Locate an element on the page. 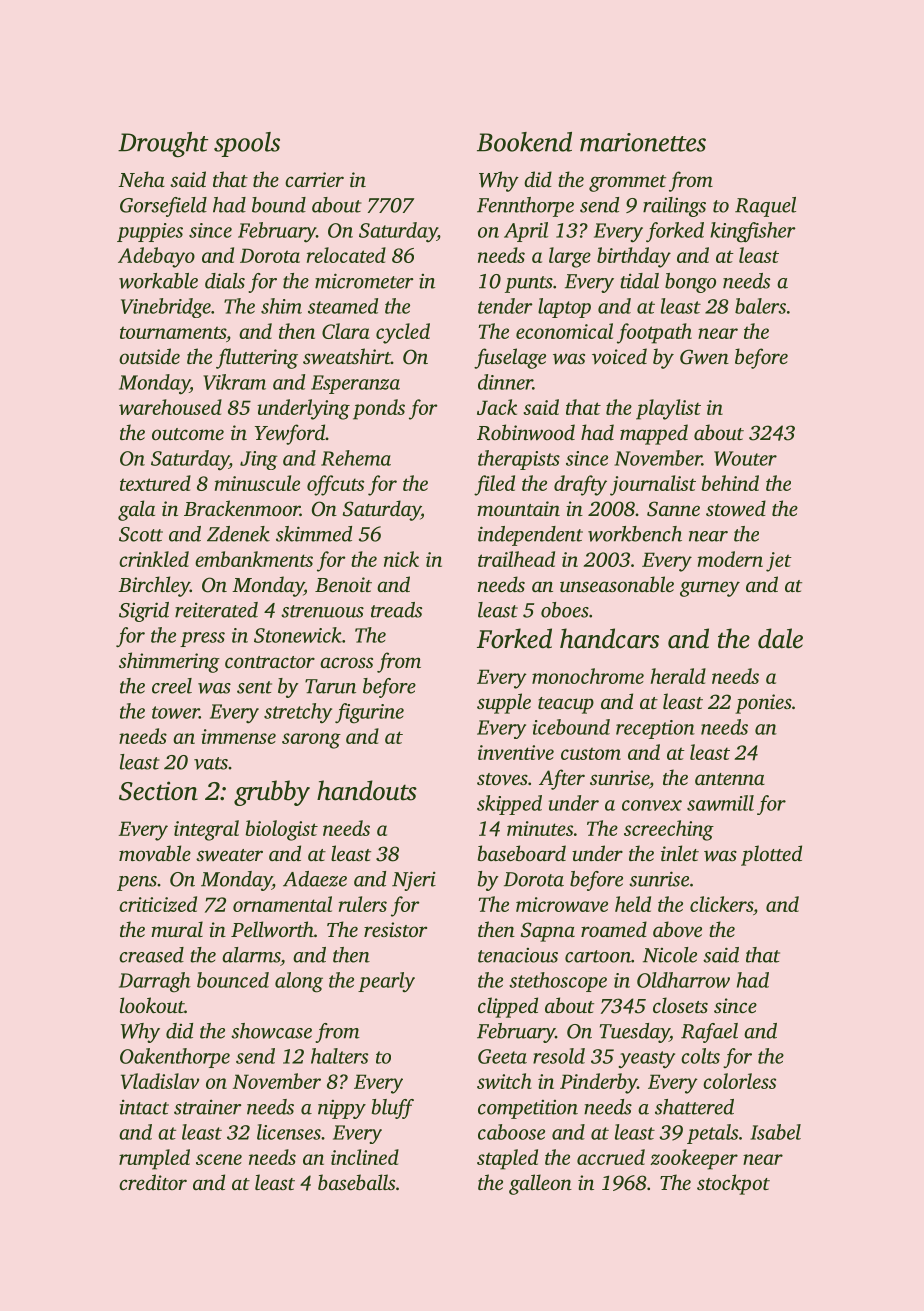 The image size is (924, 1311). galleon is located at coordinates (540, 1184).
